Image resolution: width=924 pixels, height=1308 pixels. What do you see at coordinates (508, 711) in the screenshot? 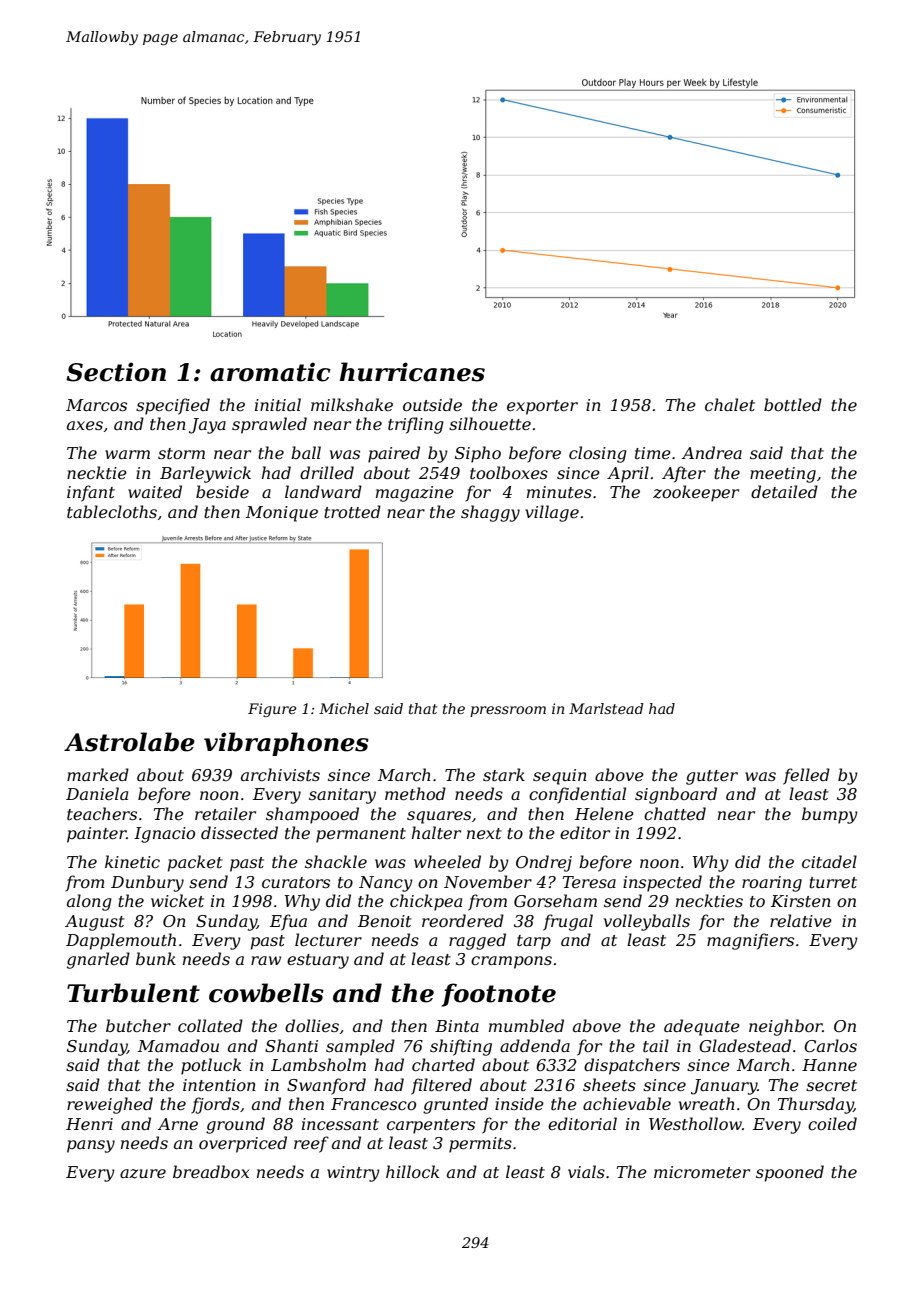
I see `pressroom` at bounding box center [508, 711].
